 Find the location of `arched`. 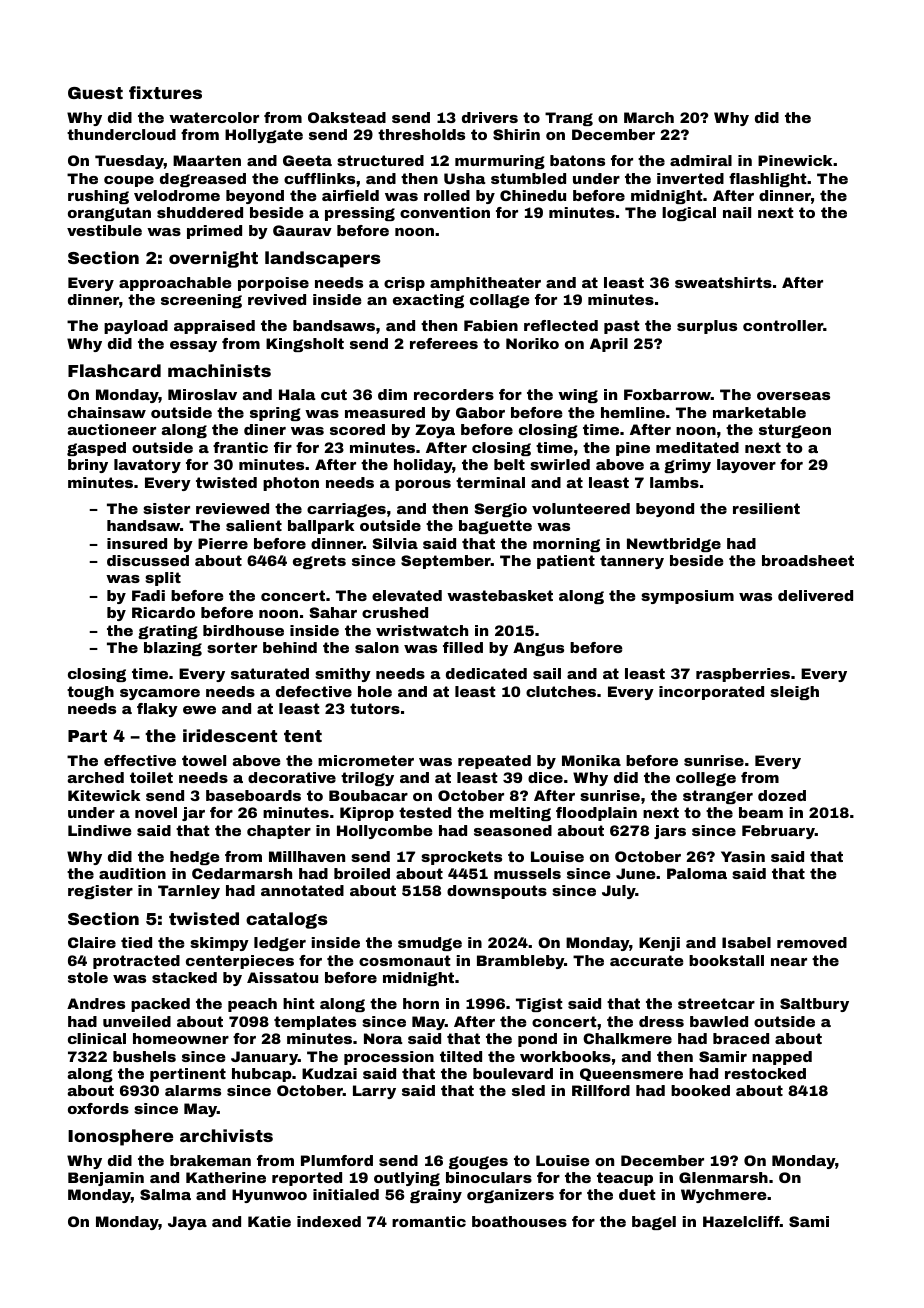

arched is located at coordinates (96, 777).
